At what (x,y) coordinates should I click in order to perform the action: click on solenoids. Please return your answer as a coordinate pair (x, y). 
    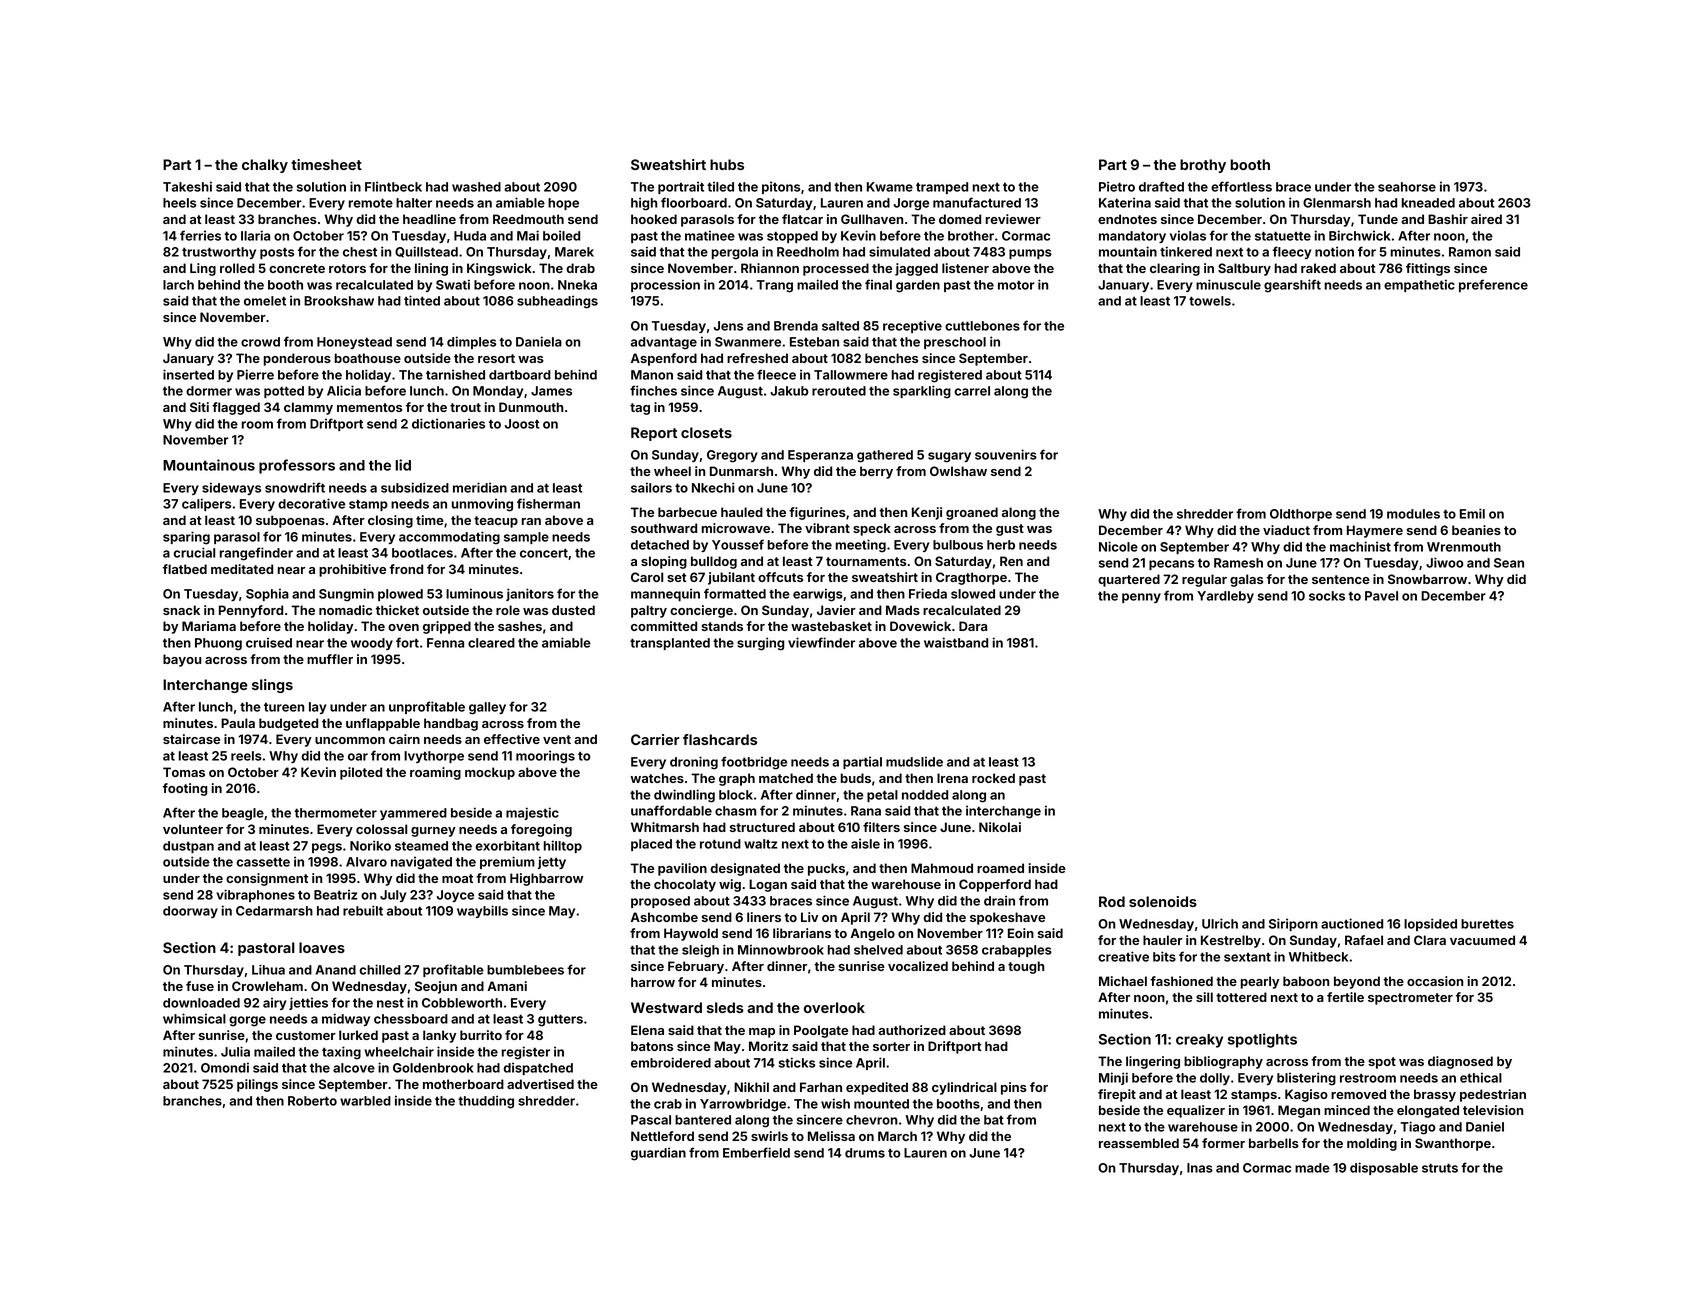
    Looking at the image, I should click on (1163, 901).
